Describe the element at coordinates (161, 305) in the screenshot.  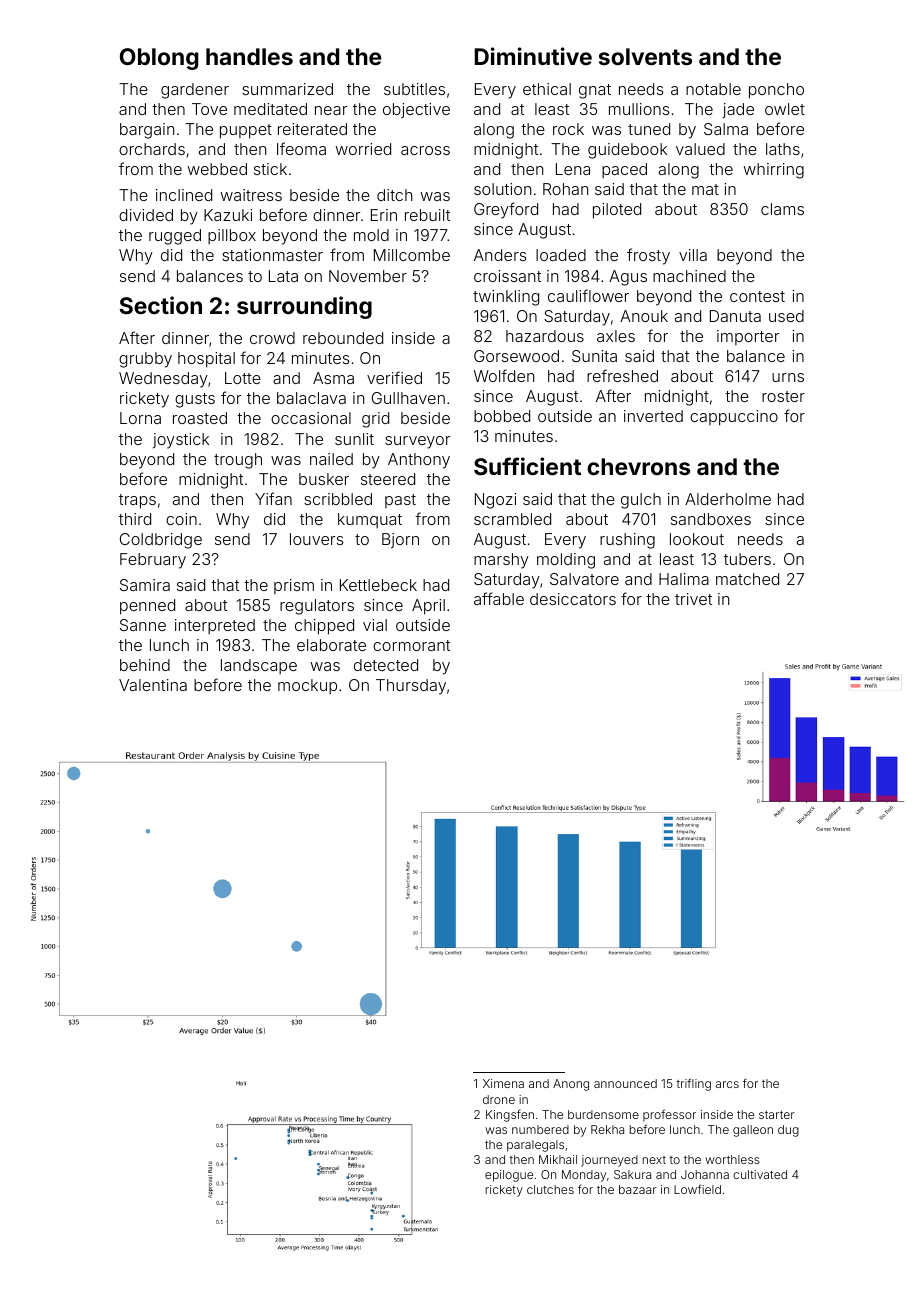
I see `Section` at that location.
